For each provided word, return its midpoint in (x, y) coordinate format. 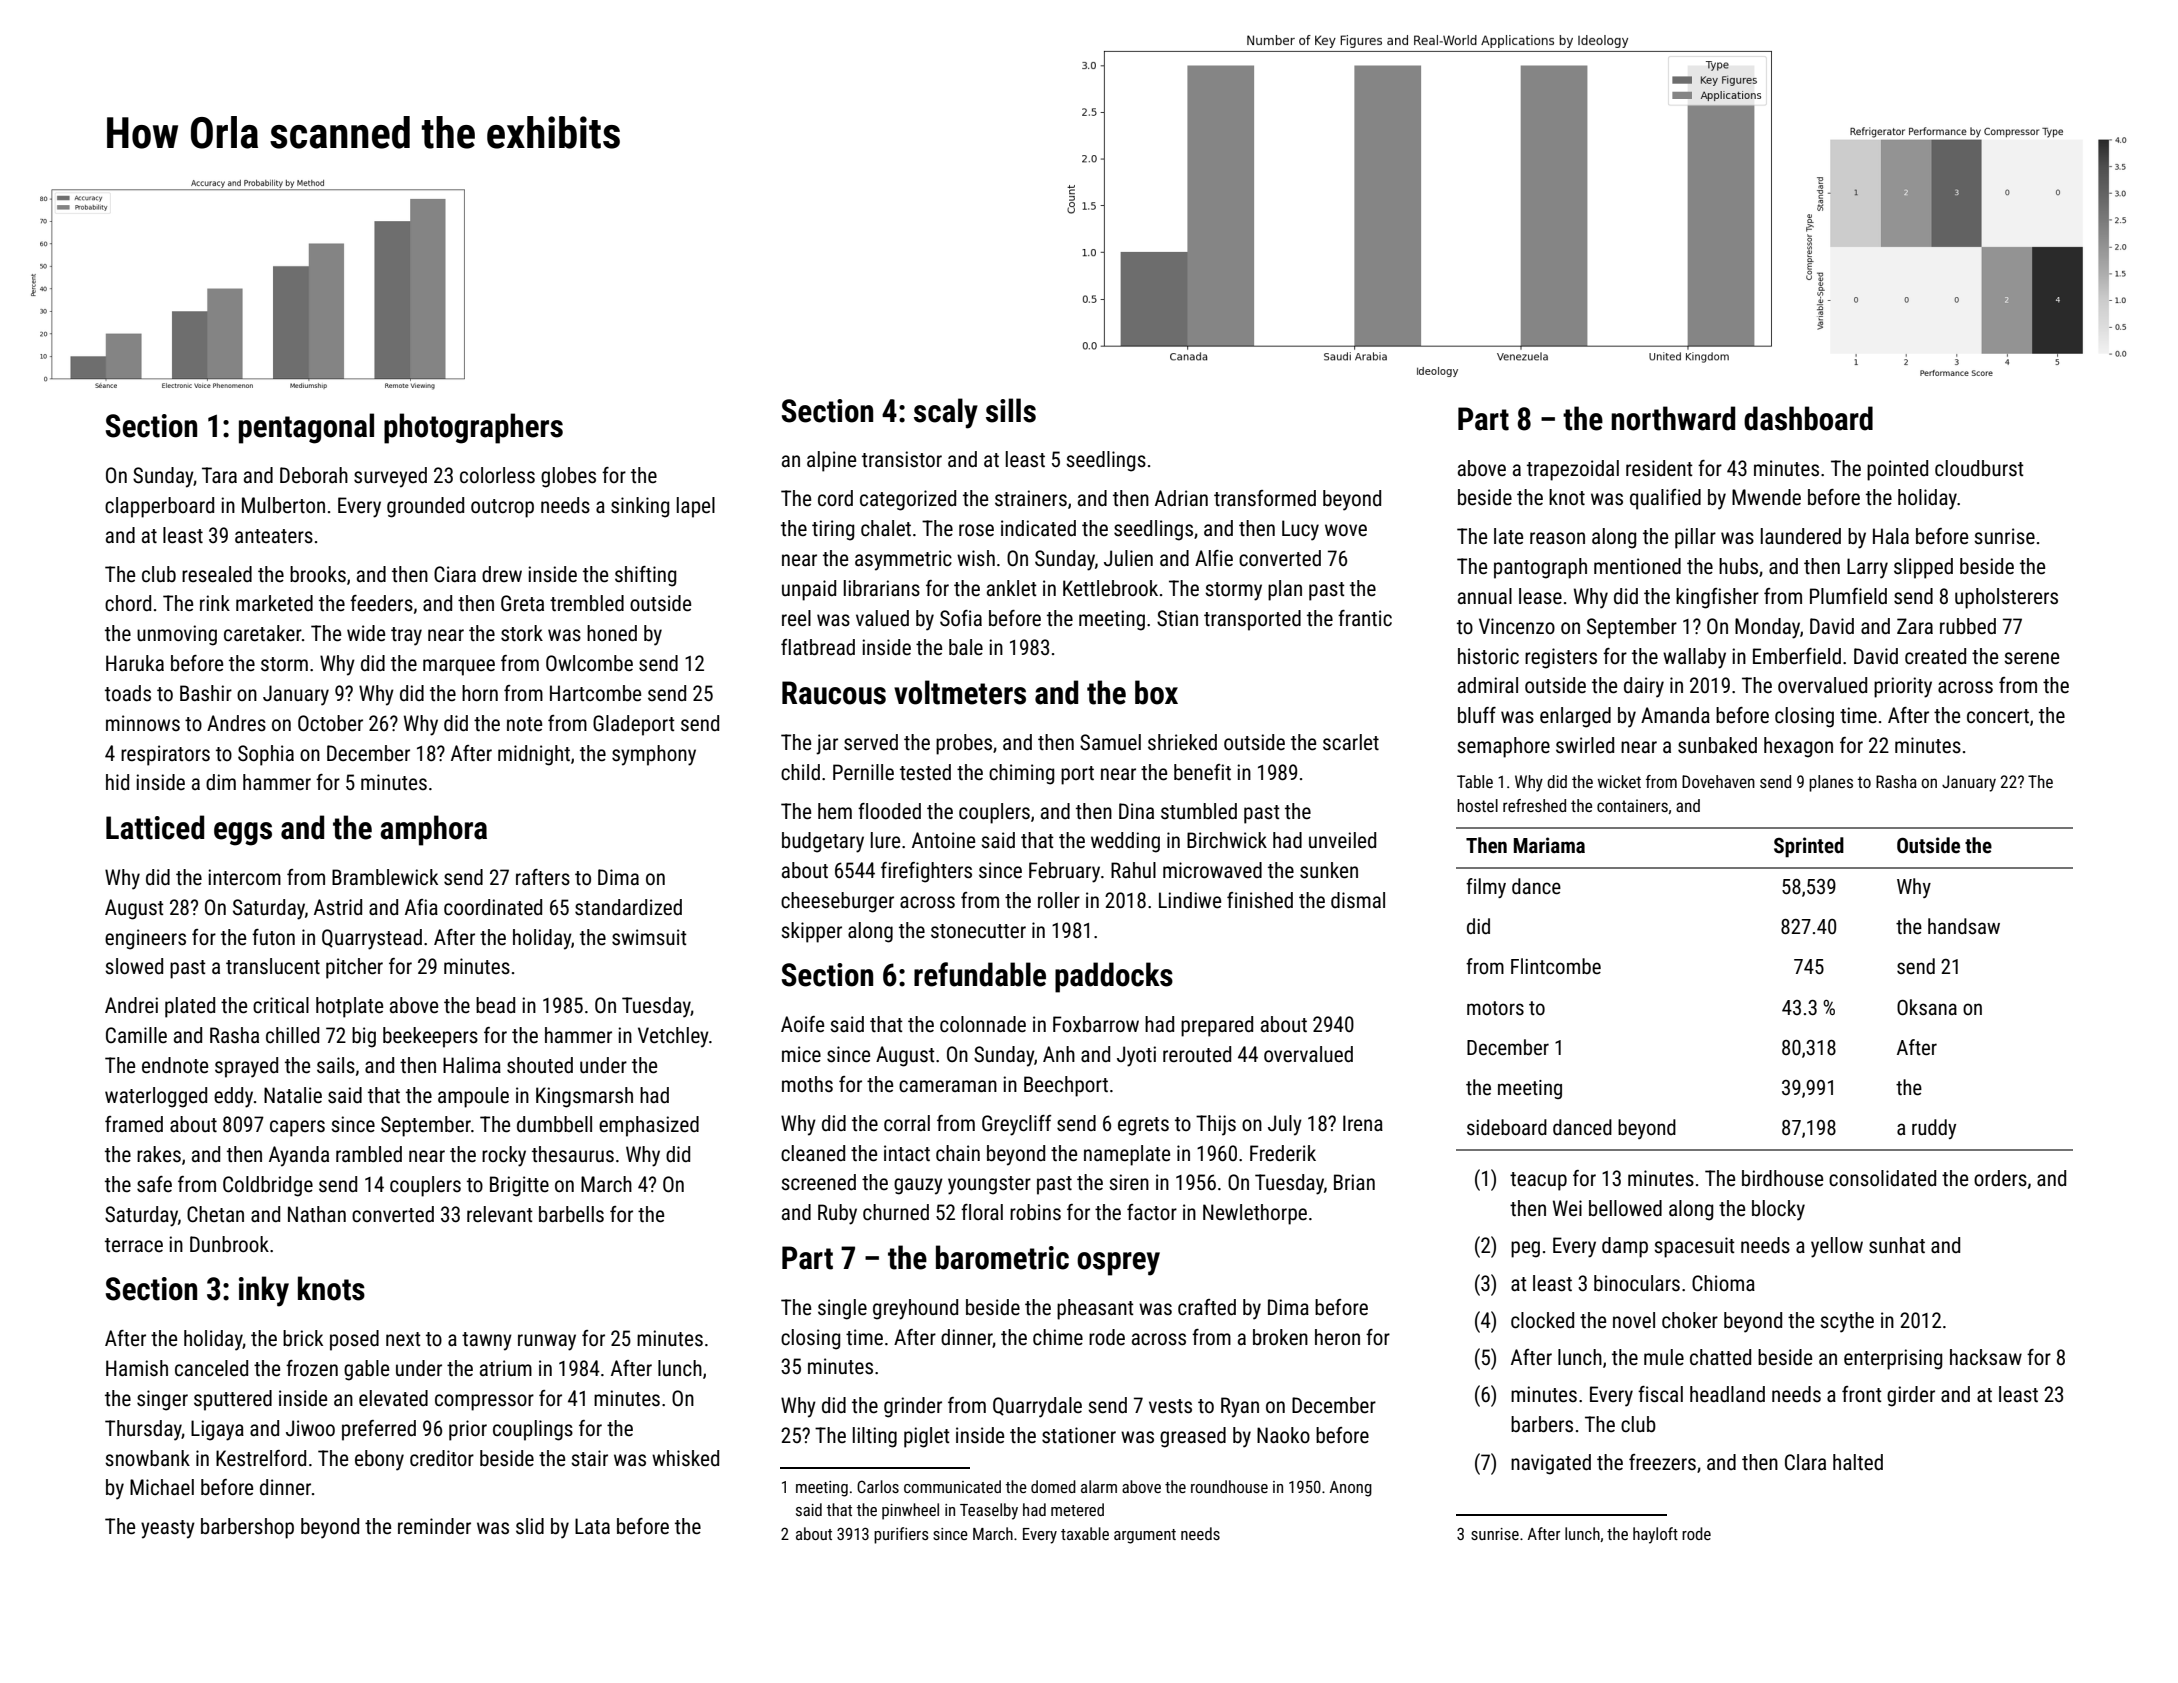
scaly (946, 413)
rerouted (1197, 1054)
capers (297, 1128)
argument (1145, 1536)
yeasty (168, 1529)
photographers (473, 428)
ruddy (1934, 1129)
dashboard (1808, 418)
